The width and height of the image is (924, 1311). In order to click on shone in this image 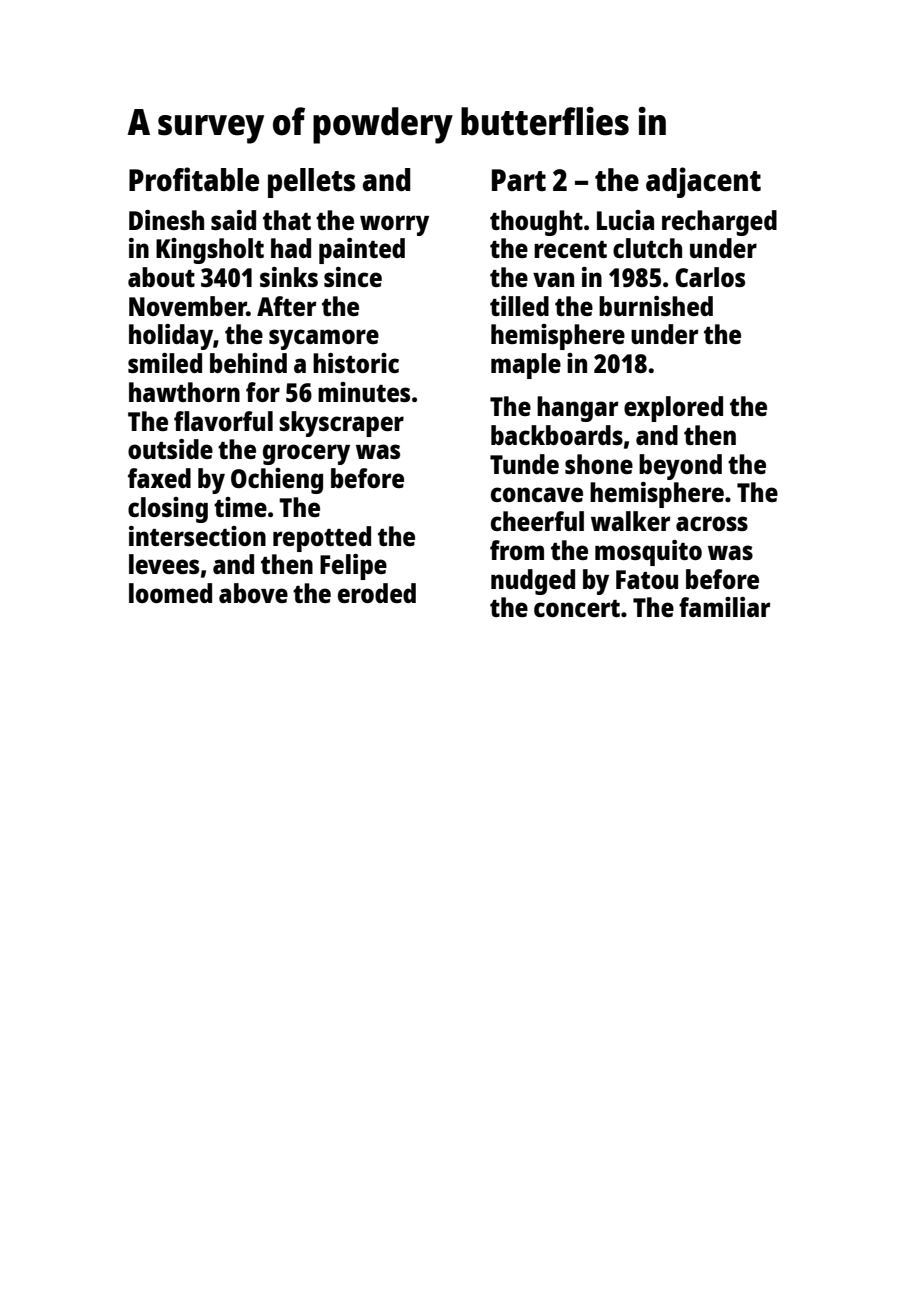, I will do `click(599, 464)`.
